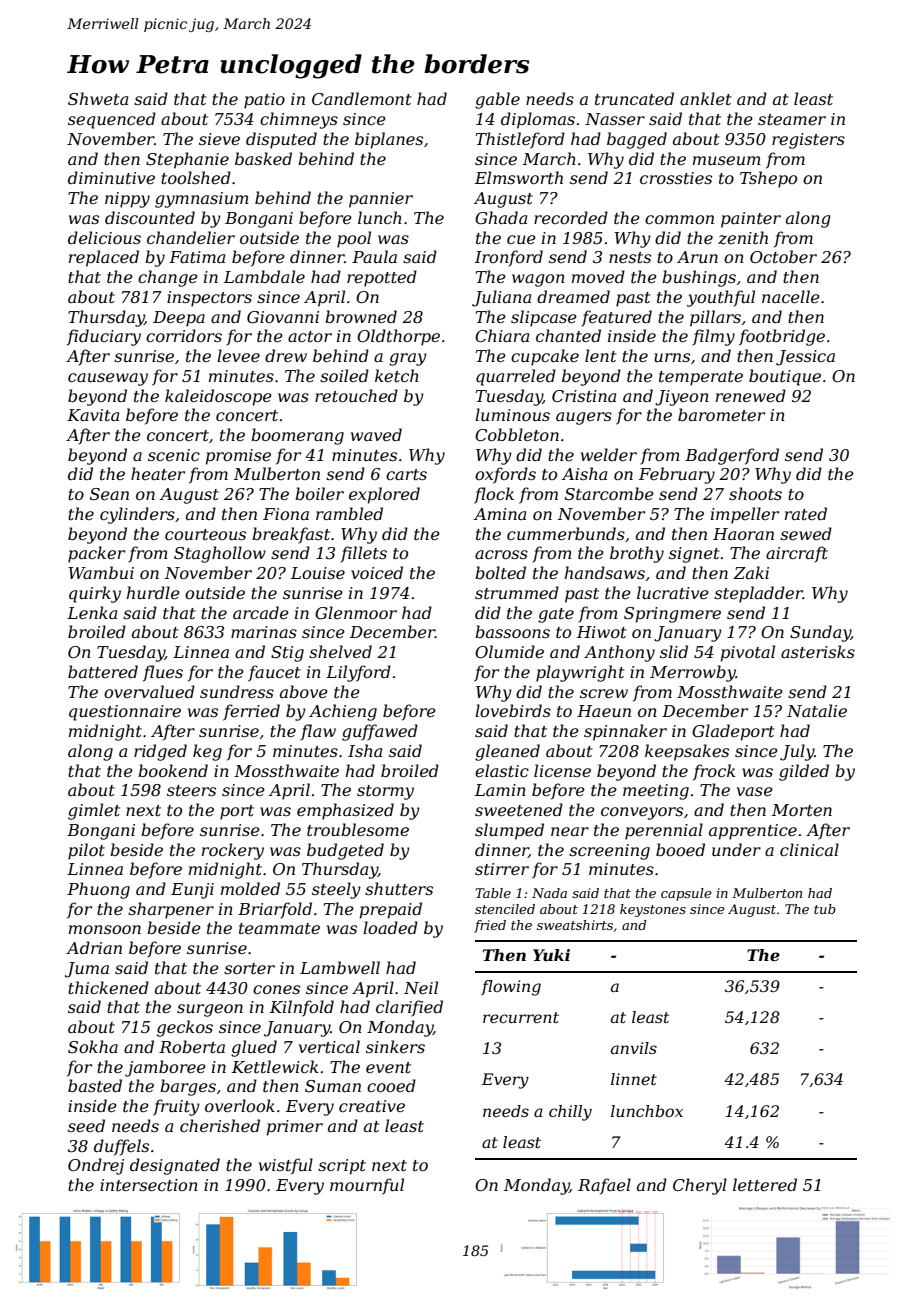 This screenshot has height=1308, width=924. Describe the element at coordinates (736, 849) in the screenshot. I see `under` at that location.
